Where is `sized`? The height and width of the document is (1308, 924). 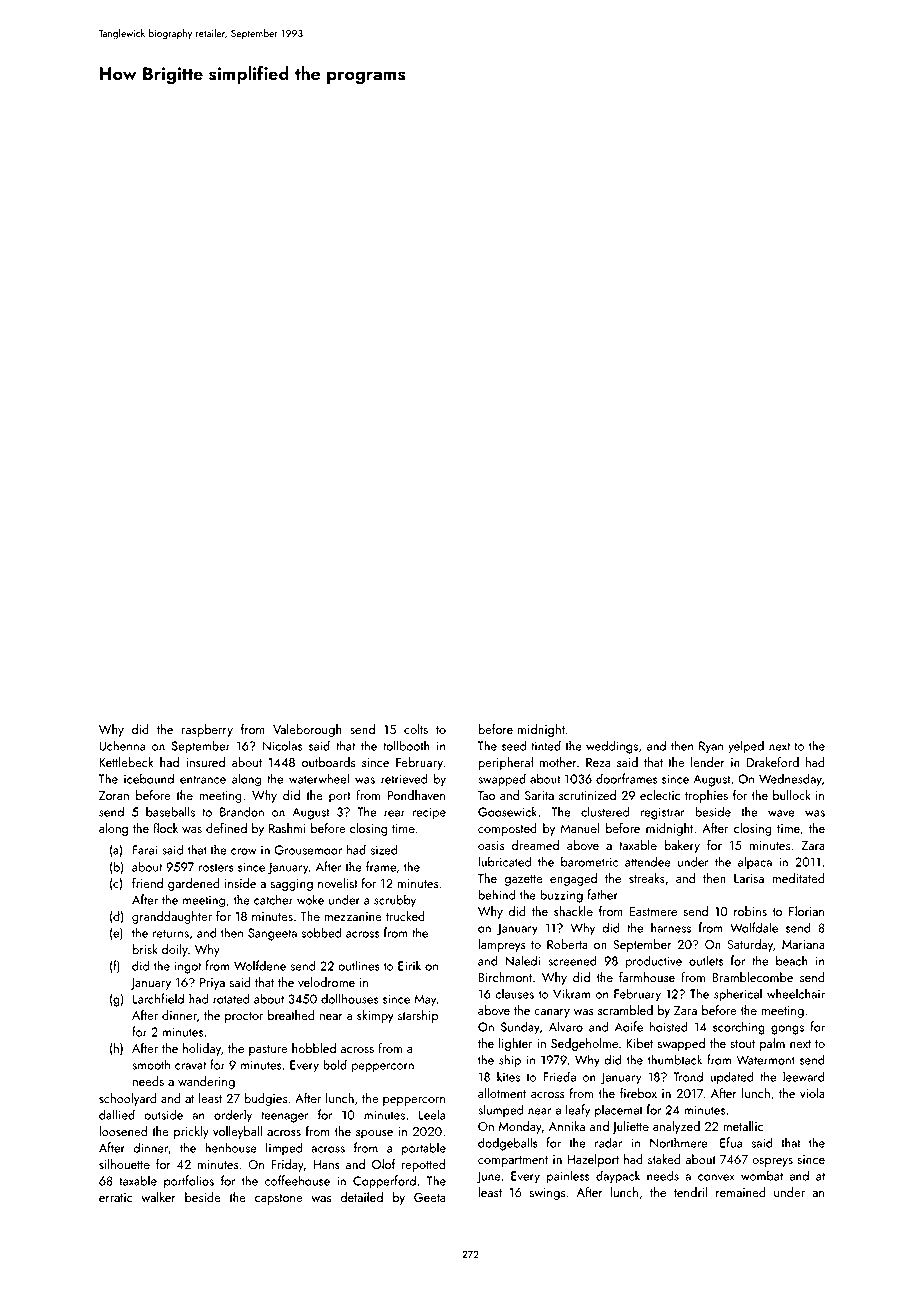 sized is located at coordinates (384, 849).
